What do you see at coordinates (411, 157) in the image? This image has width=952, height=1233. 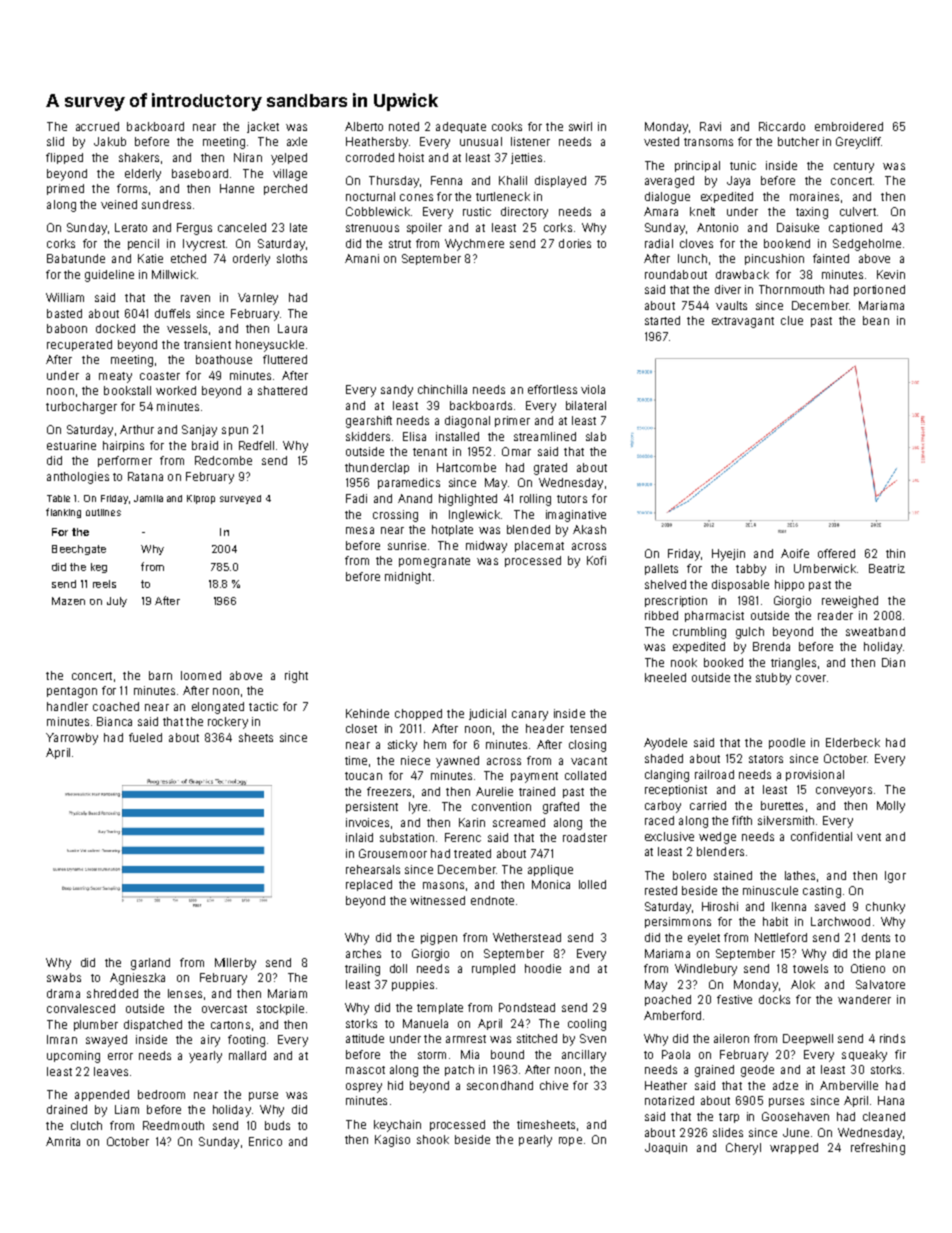 I see `hoist` at bounding box center [411, 157].
